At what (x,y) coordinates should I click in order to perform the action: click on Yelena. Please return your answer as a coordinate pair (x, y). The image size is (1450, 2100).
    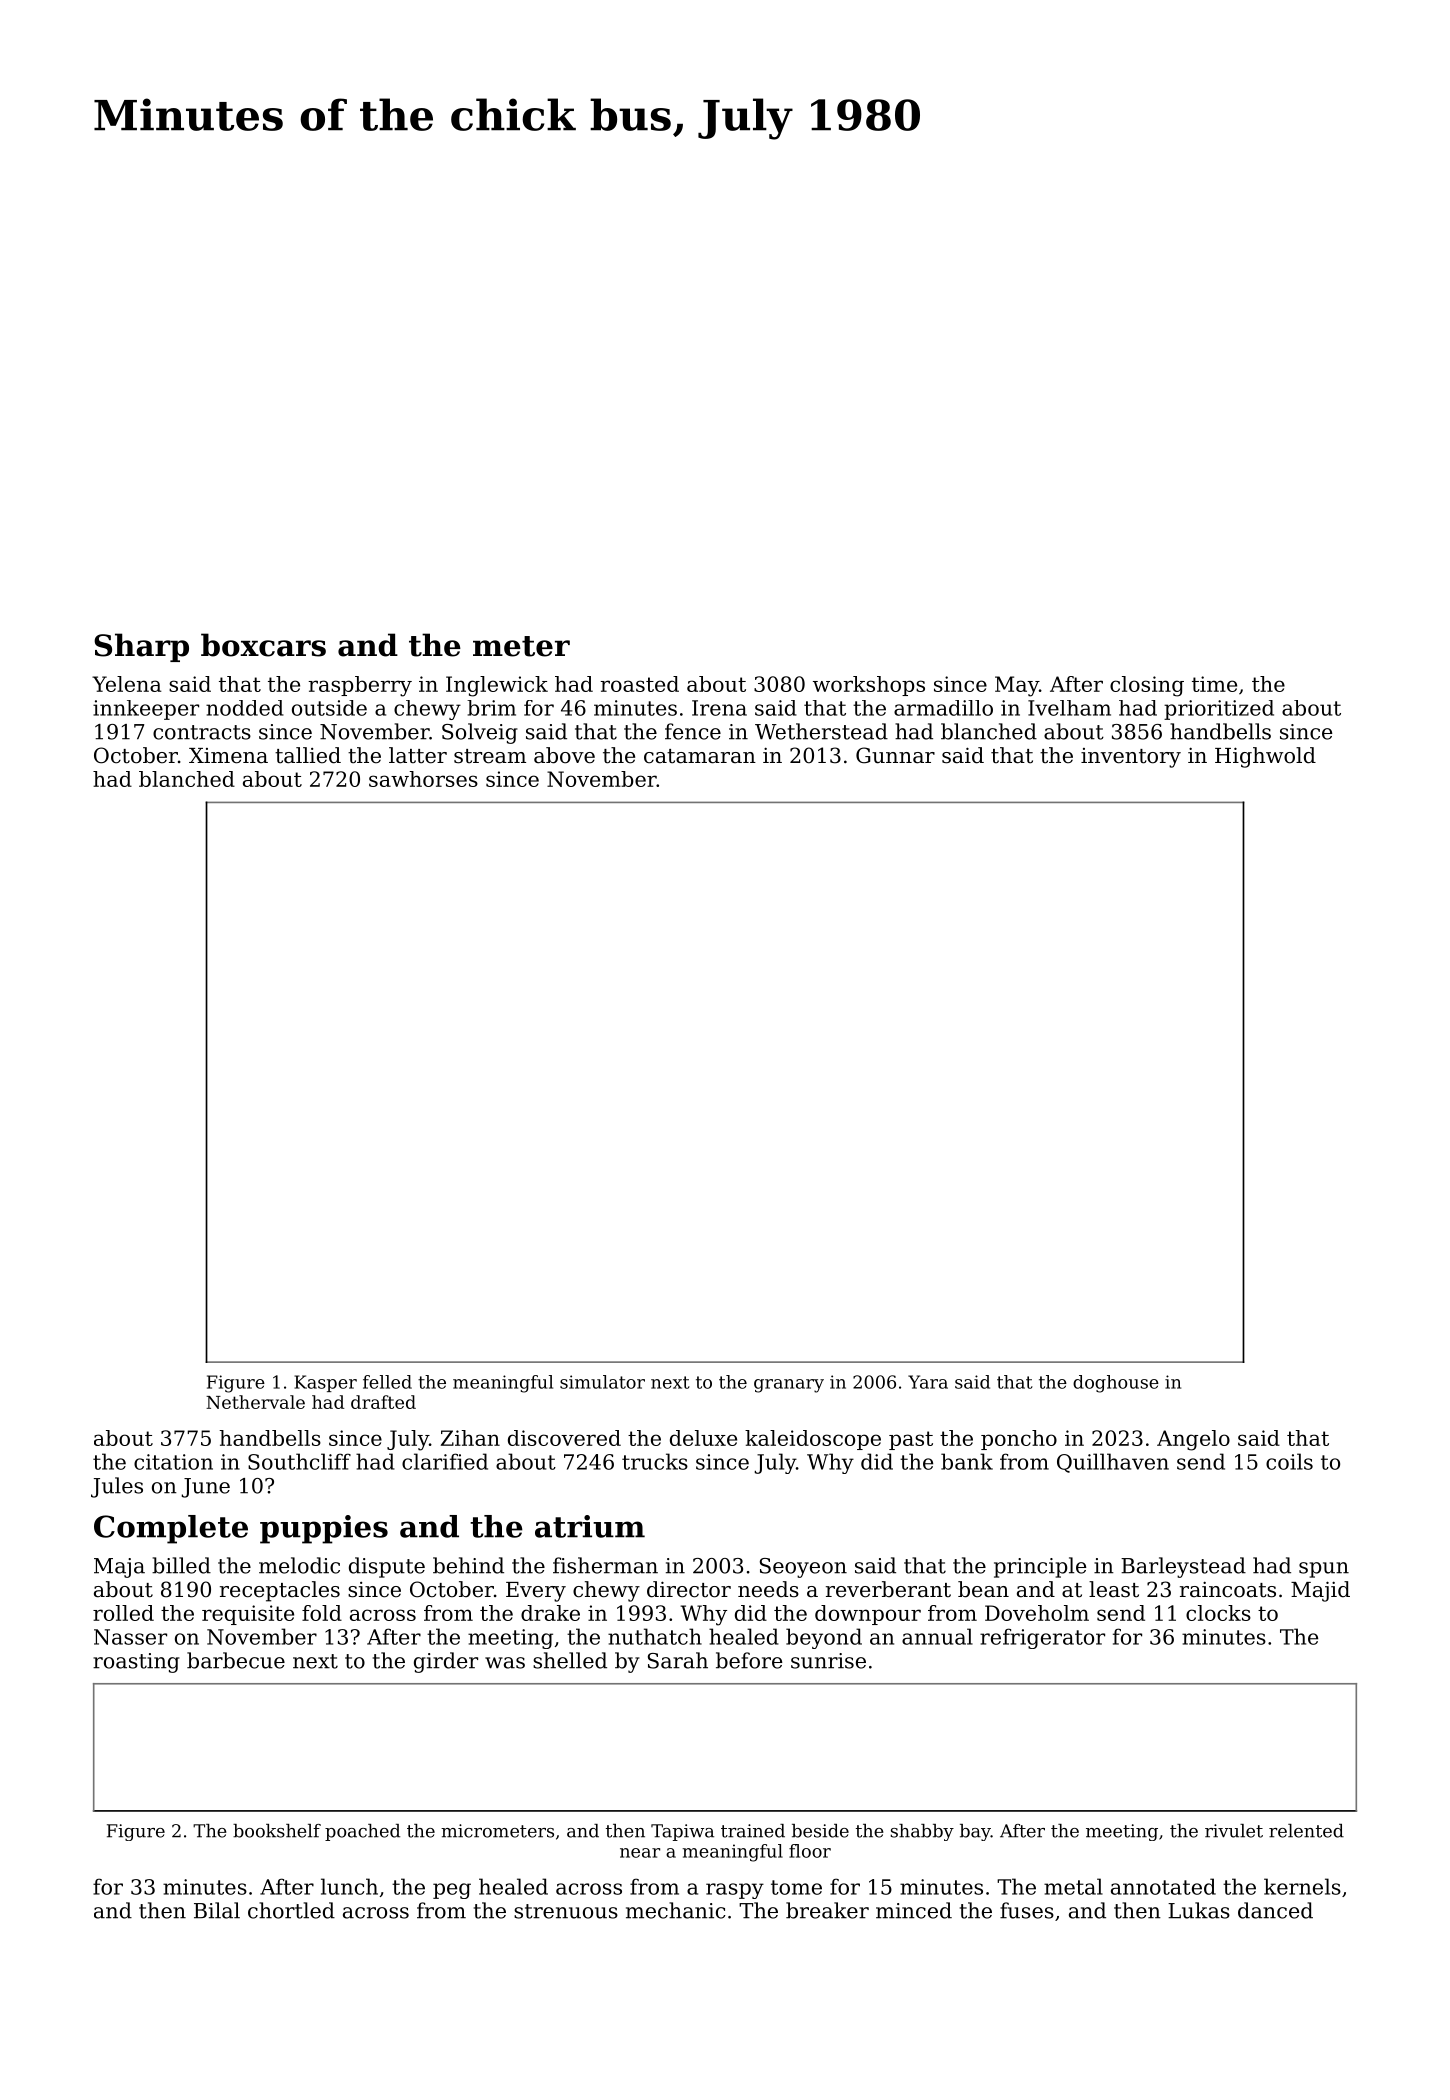
    Looking at the image, I should click on (126, 684).
